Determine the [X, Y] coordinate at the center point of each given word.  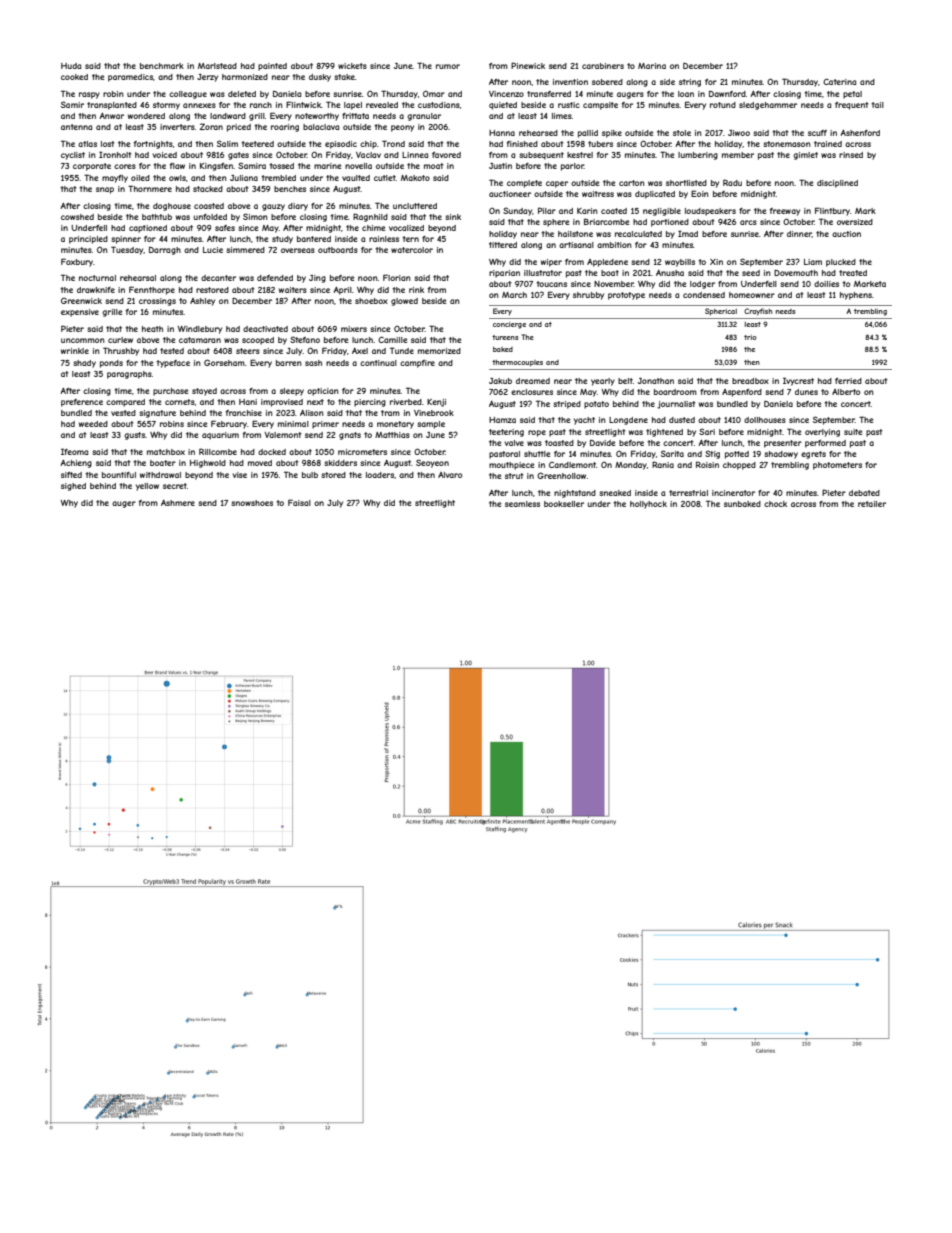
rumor [448, 66]
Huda [71, 66]
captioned [148, 229]
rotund [723, 105]
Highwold [208, 464]
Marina [652, 66]
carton [632, 183]
